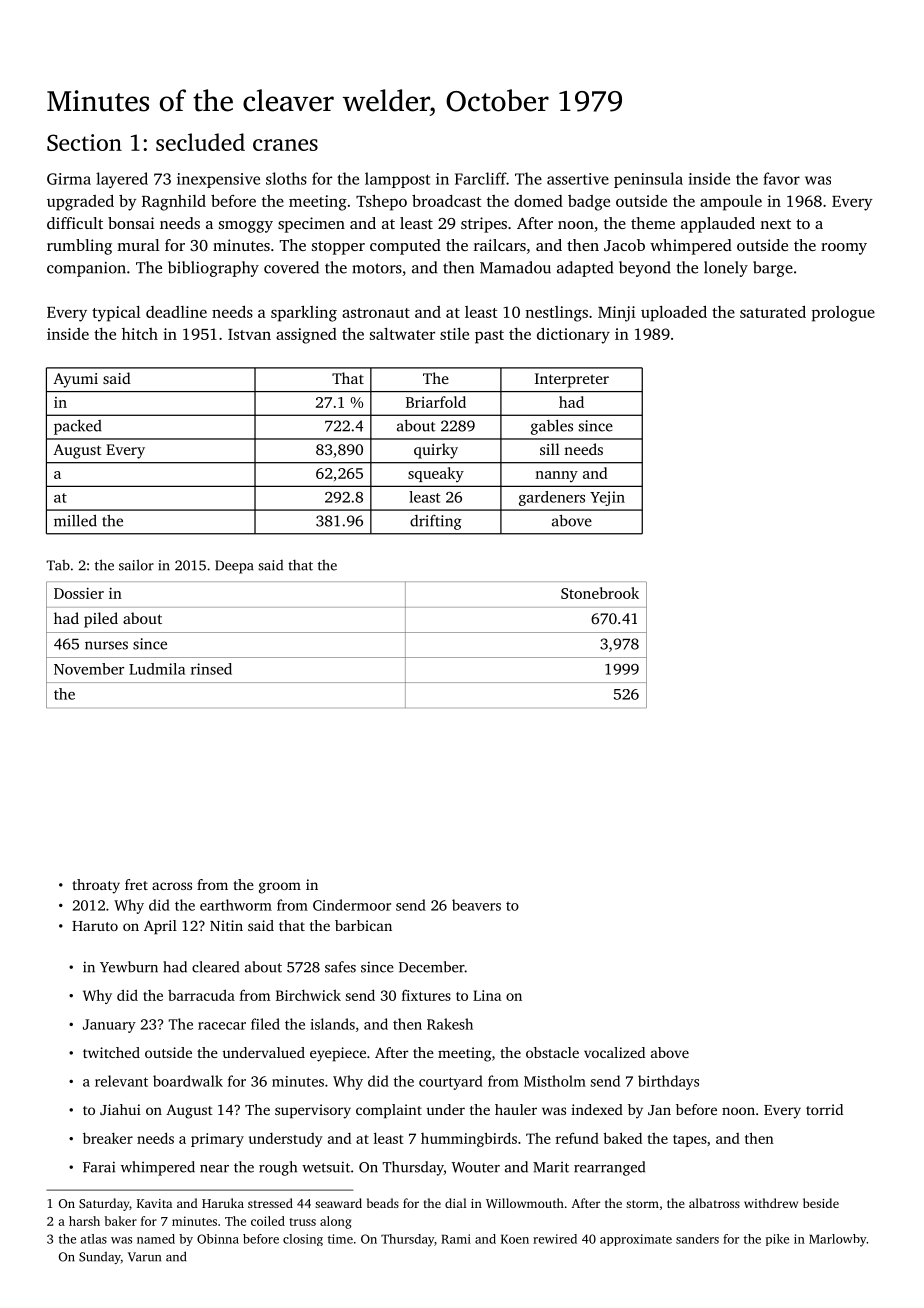 The image size is (924, 1308). What do you see at coordinates (138, 245) in the document?
I see `mural` at bounding box center [138, 245].
